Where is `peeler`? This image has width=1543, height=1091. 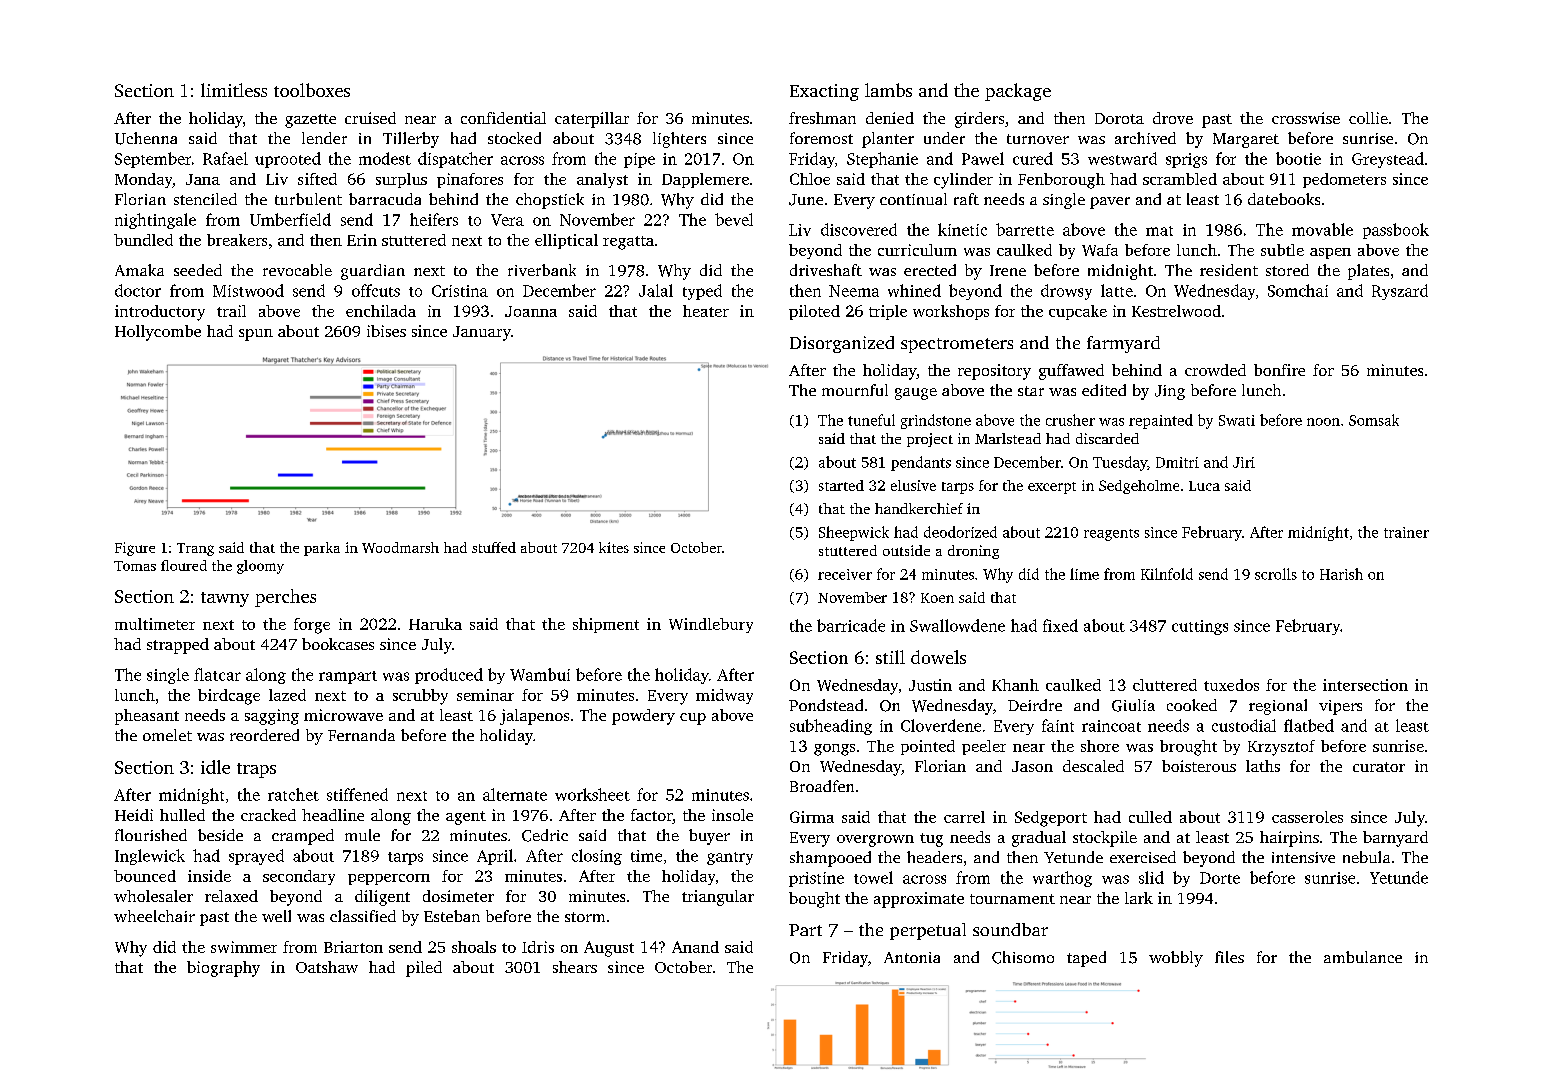 peeler is located at coordinates (984, 747).
